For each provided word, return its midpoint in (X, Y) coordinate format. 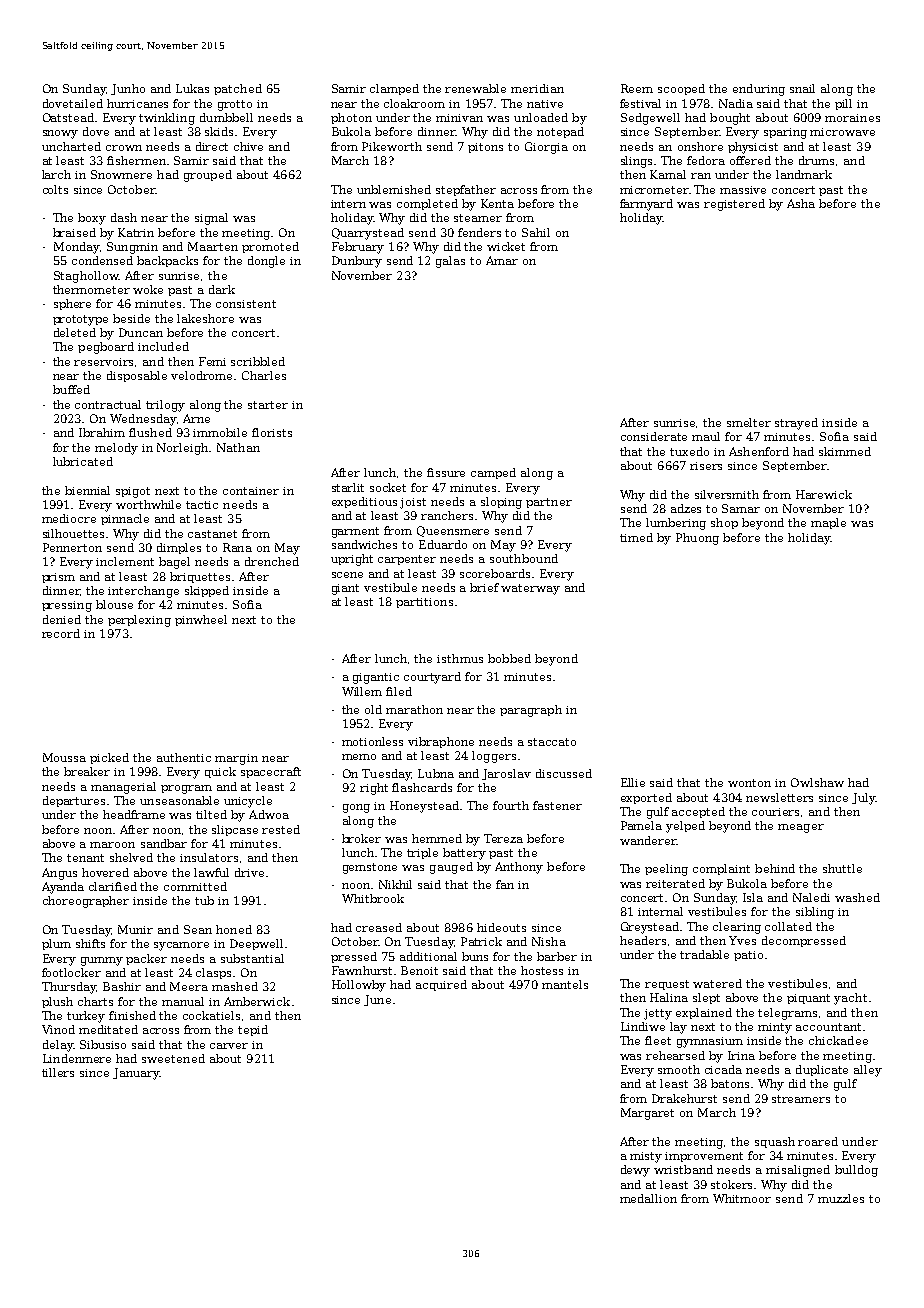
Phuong (697, 539)
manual (183, 1001)
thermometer (91, 289)
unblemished (394, 189)
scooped (681, 89)
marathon (414, 709)
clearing (737, 928)
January (136, 1074)
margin (236, 759)
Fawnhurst (362, 970)
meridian (537, 88)
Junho (128, 89)
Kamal (668, 174)
